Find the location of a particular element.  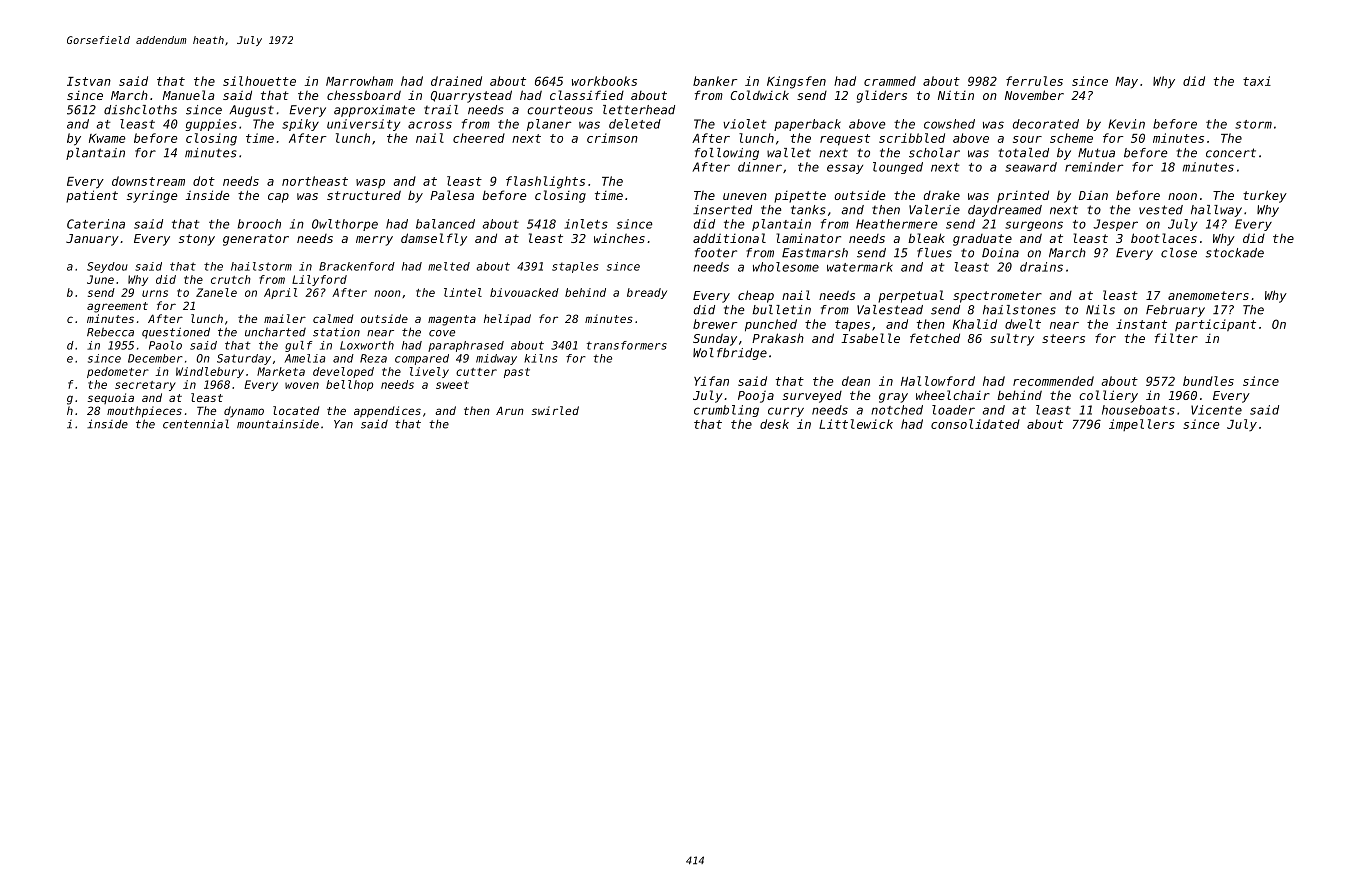

winches is located at coordinates (619, 238).
